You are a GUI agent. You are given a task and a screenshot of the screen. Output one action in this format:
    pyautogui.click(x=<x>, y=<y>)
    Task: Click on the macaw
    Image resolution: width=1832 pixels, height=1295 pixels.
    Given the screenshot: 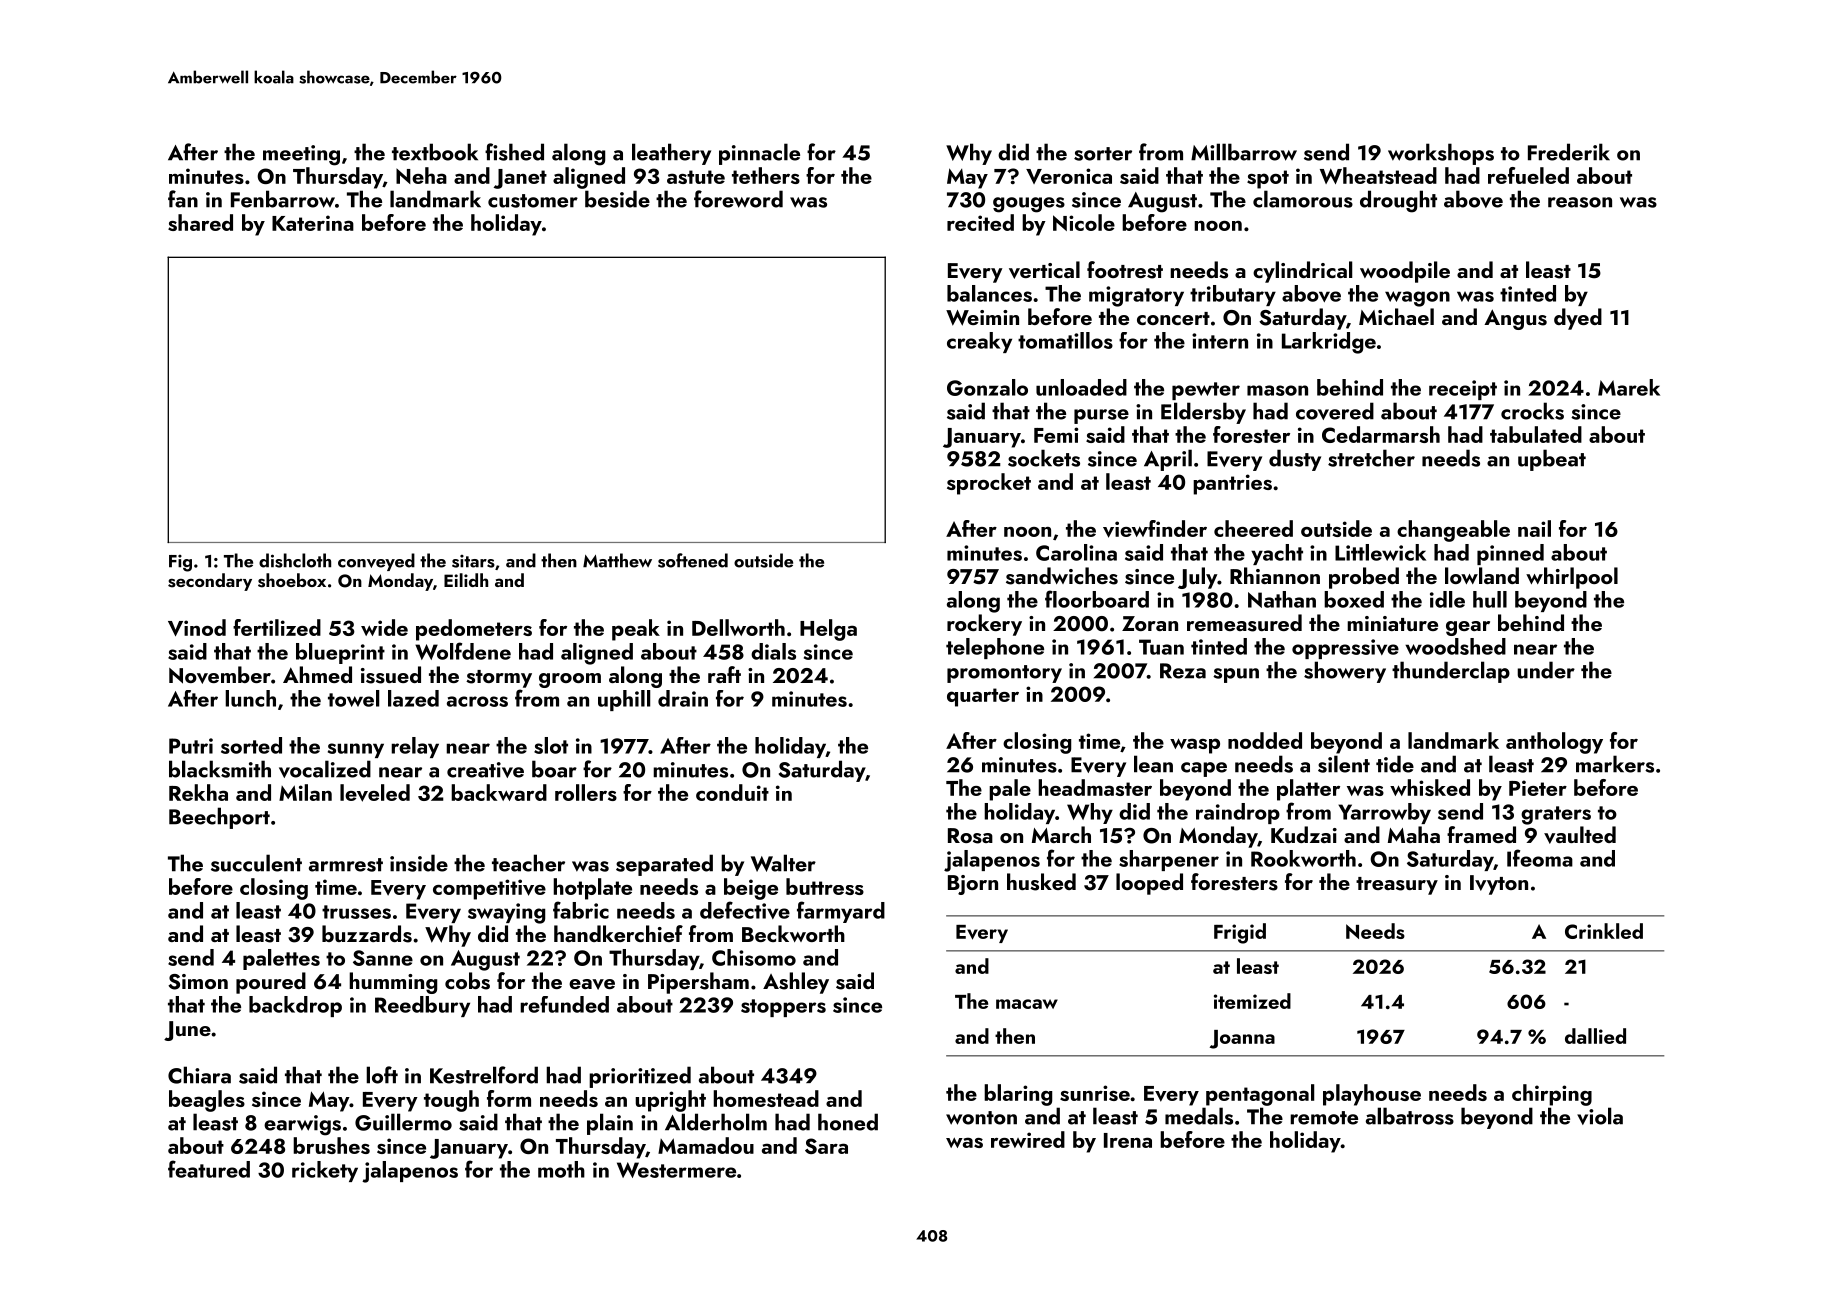 What is the action you would take?
    pyautogui.click(x=1027, y=1004)
